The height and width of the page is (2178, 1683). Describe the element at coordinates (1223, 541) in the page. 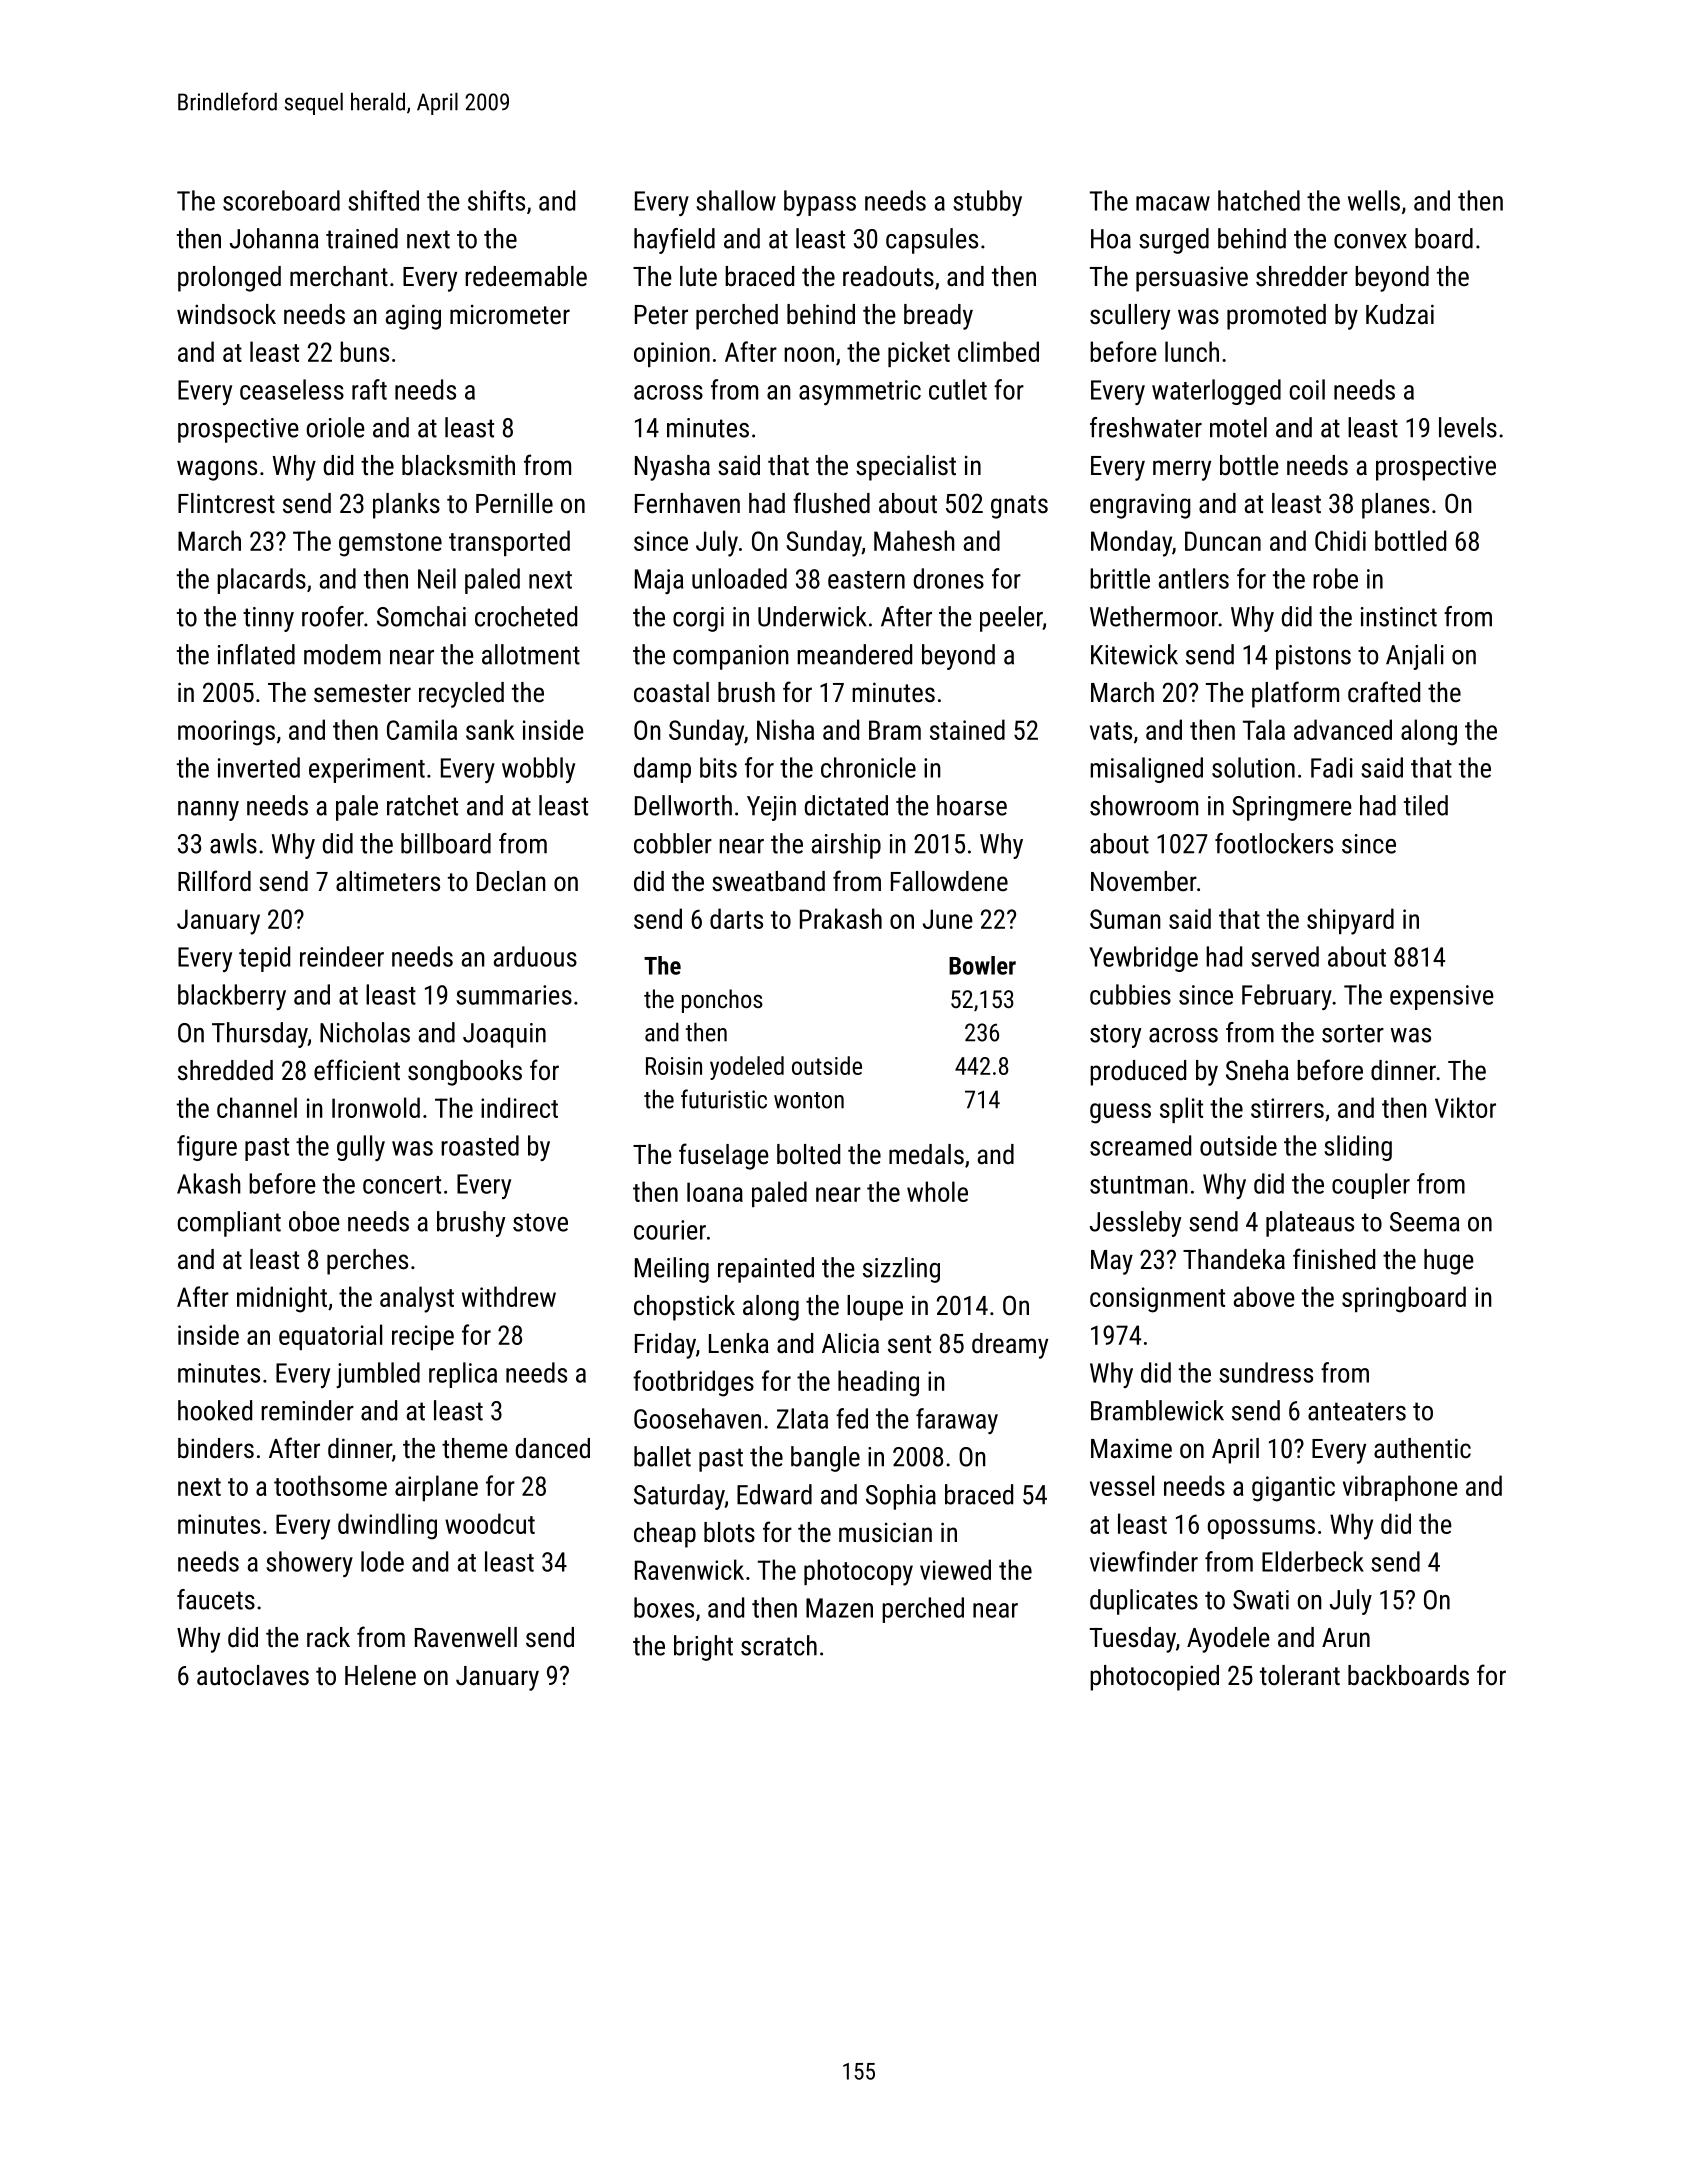

I see `Duncan` at that location.
